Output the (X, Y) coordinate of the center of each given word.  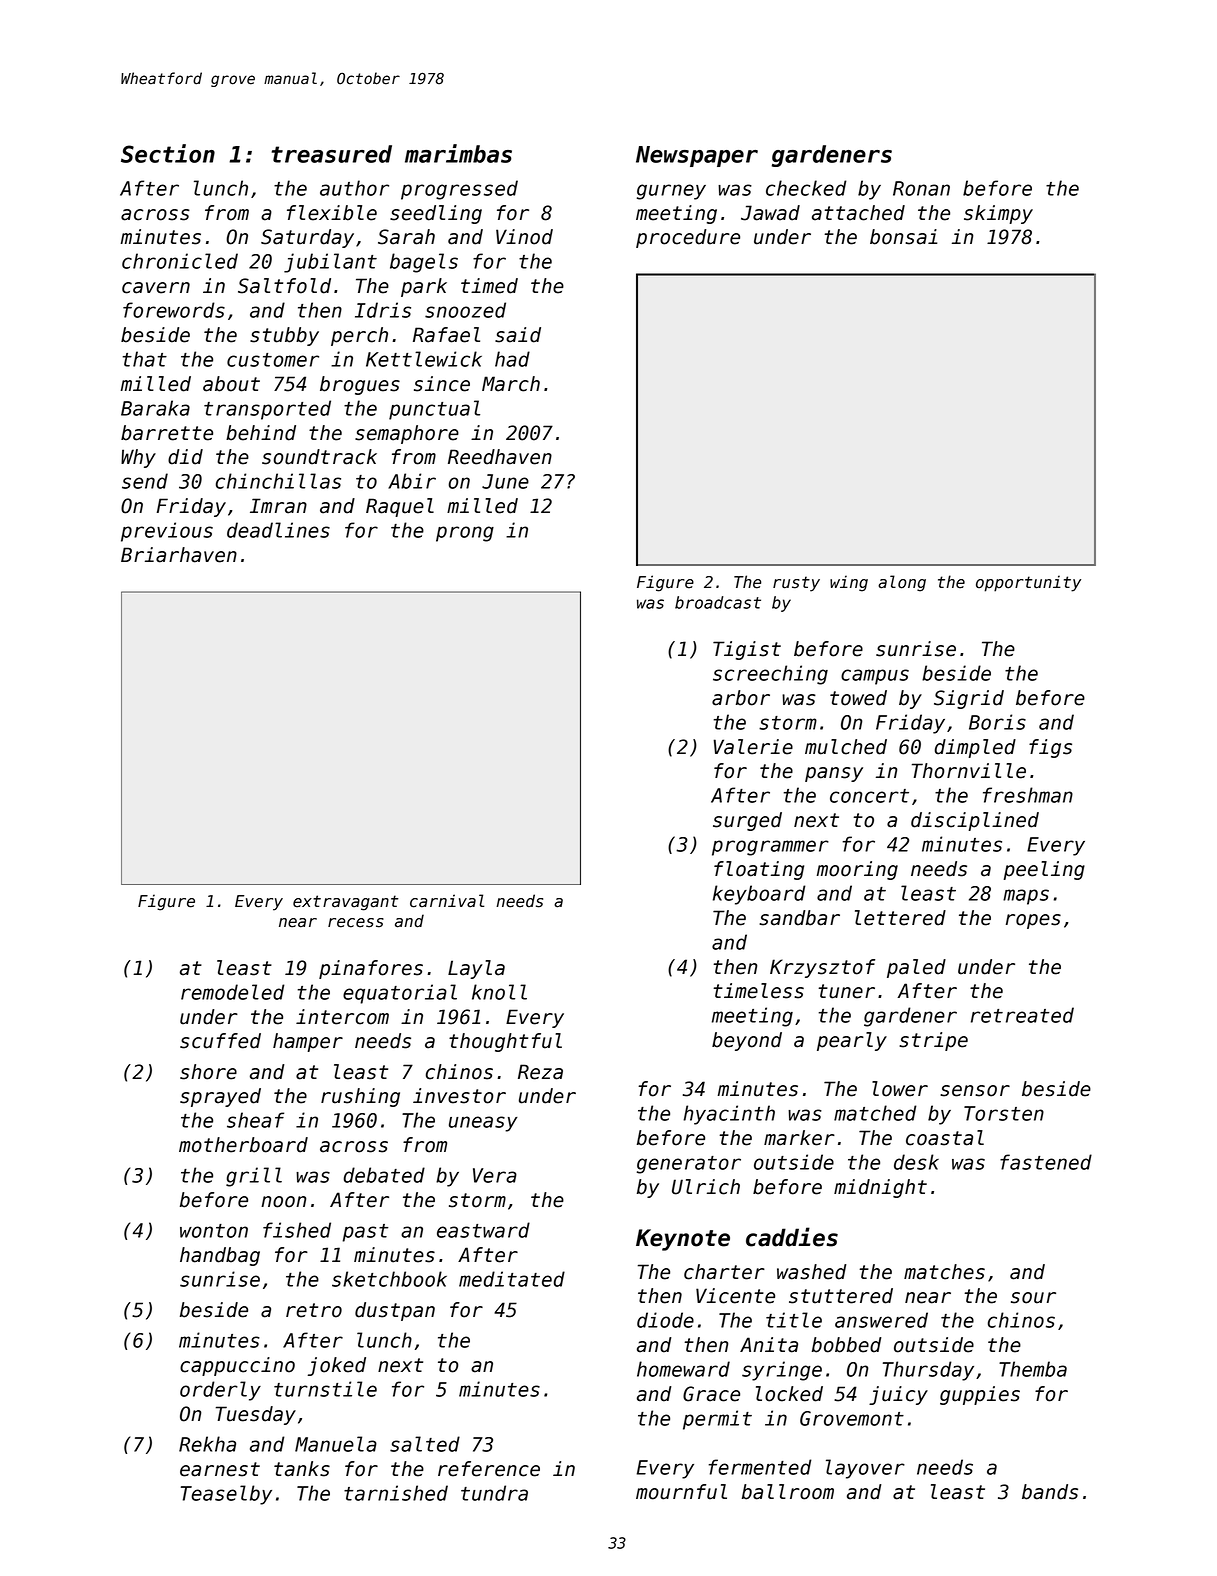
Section (168, 153)
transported (267, 410)
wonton (214, 1231)
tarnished (396, 1493)
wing (849, 583)
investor (459, 1096)
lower (900, 1089)
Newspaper (697, 156)
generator (689, 1165)
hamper (308, 1042)
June (505, 481)
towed (858, 698)
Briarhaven (179, 555)
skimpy (998, 214)
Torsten (1004, 1113)
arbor (741, 698)
